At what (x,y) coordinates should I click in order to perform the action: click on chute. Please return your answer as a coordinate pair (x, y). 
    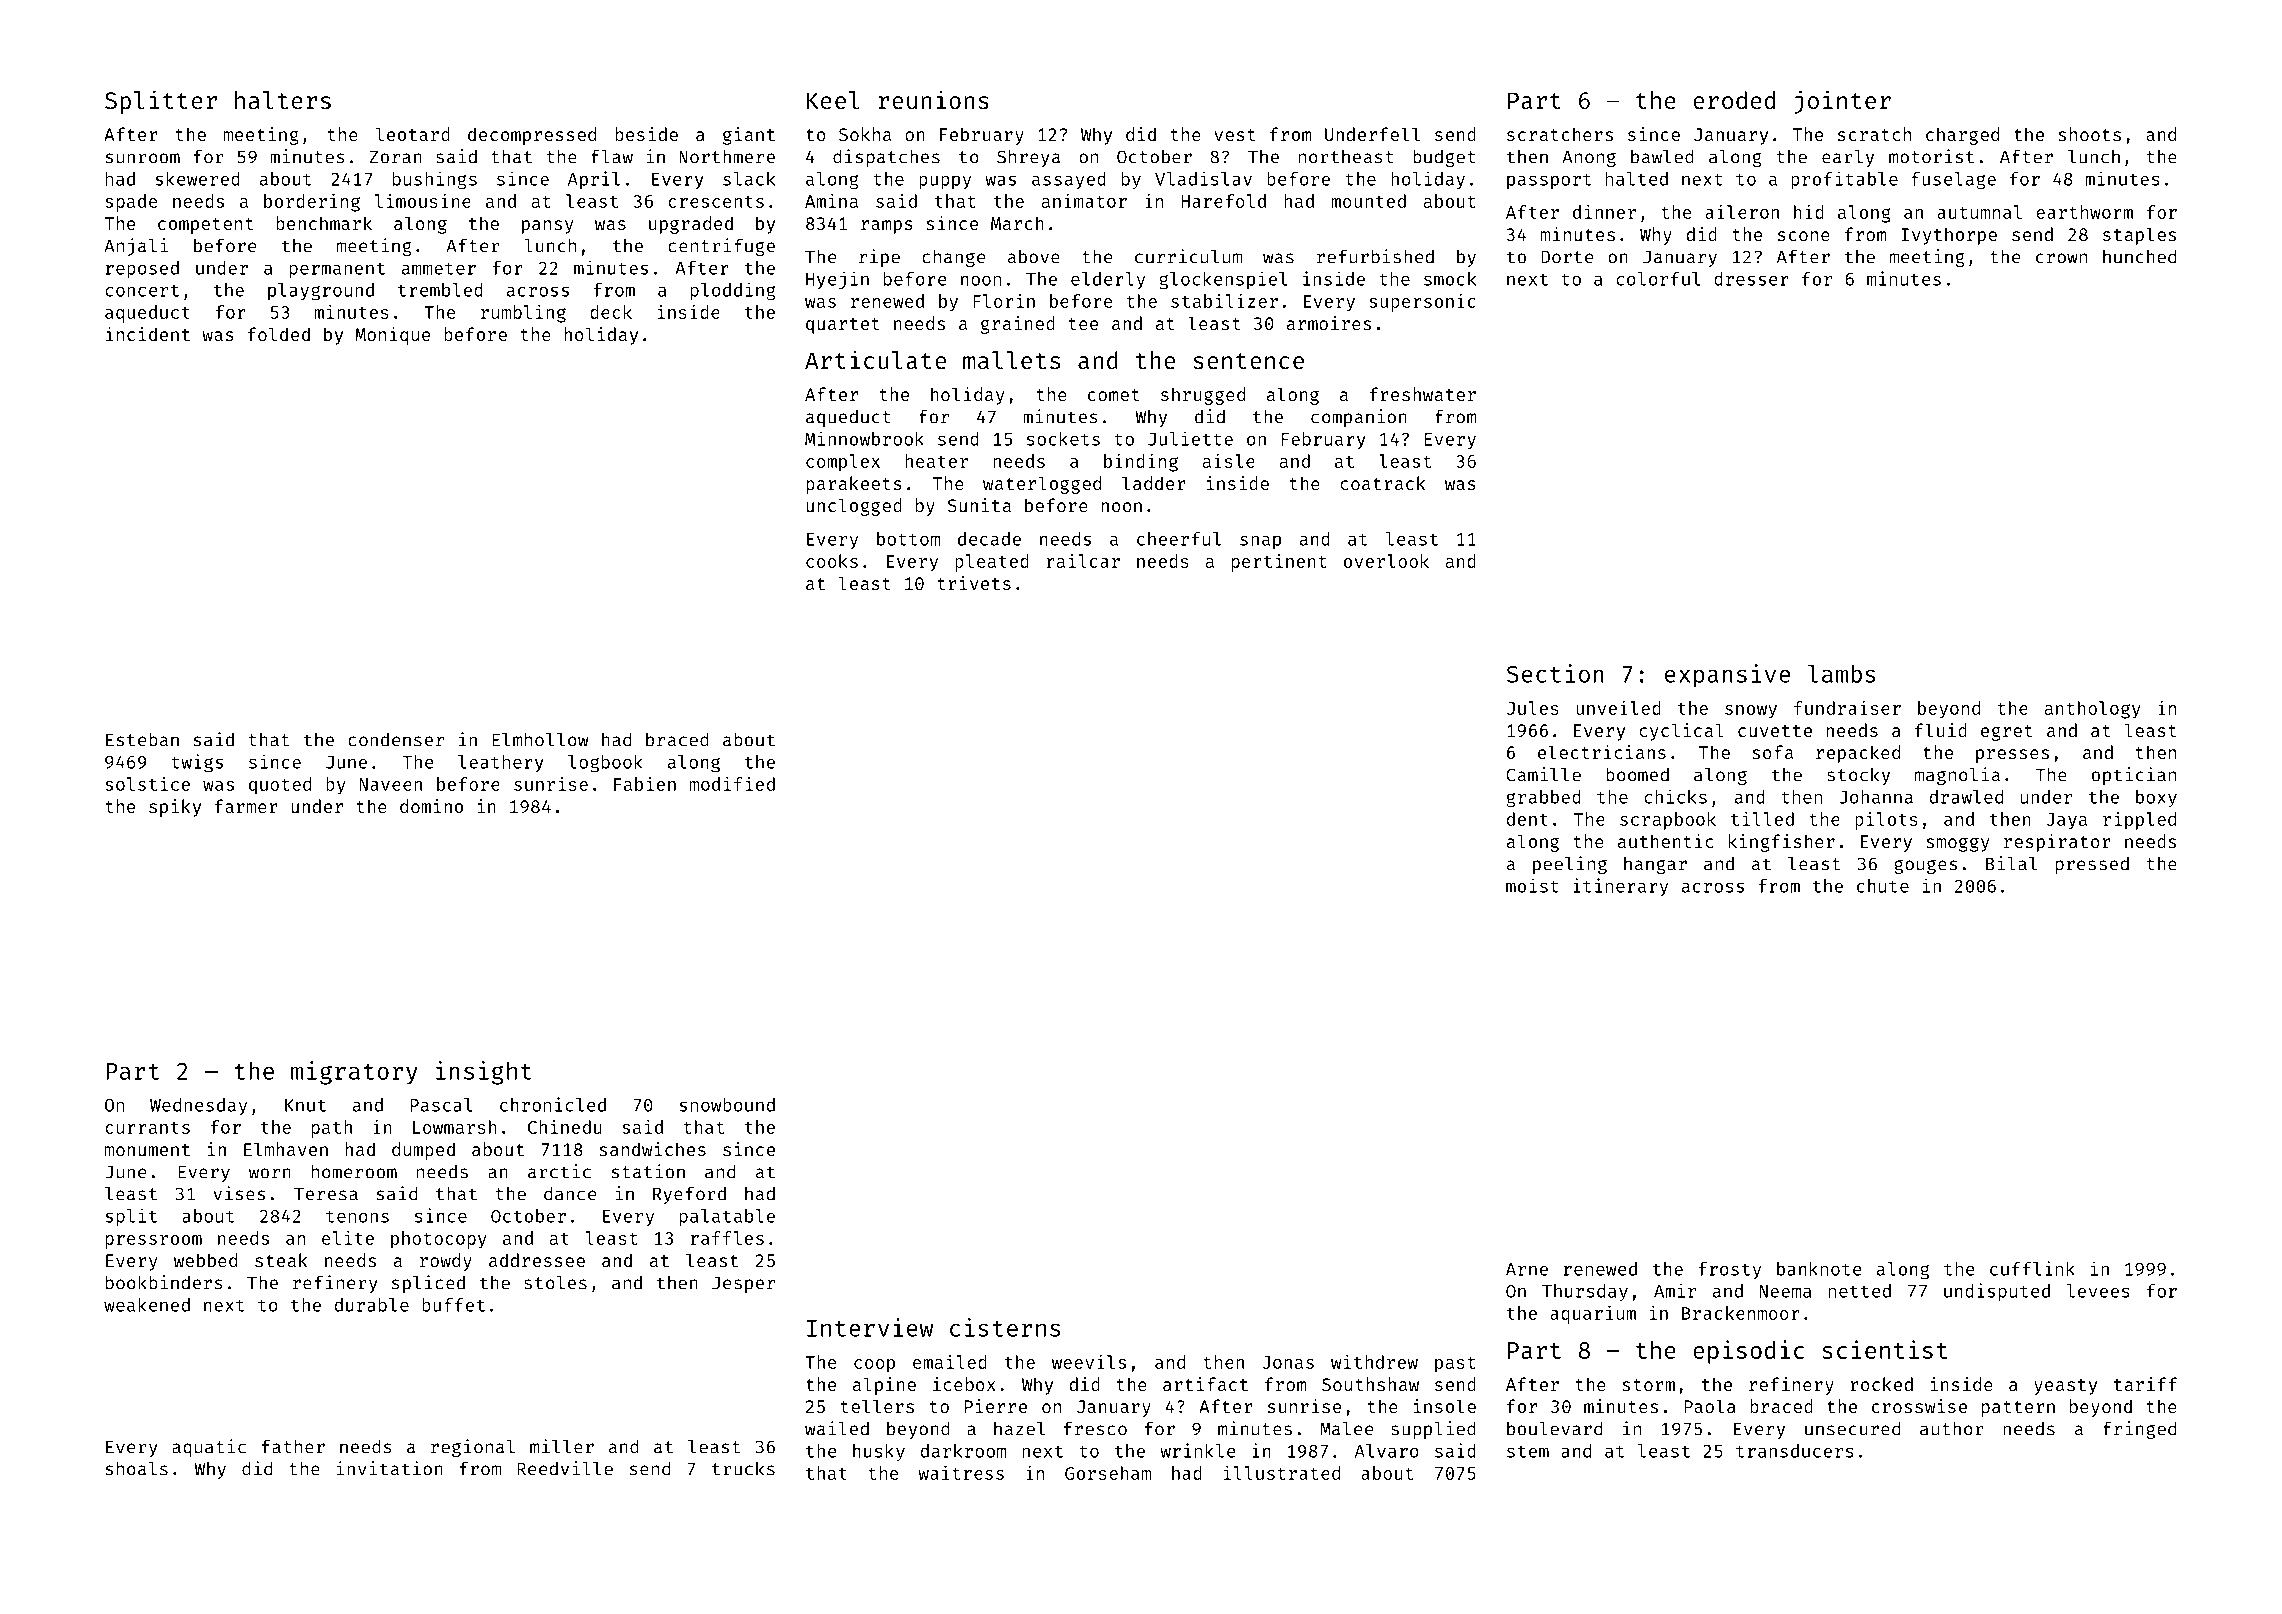
    Looking at the image, I should click on (1883, 886).
